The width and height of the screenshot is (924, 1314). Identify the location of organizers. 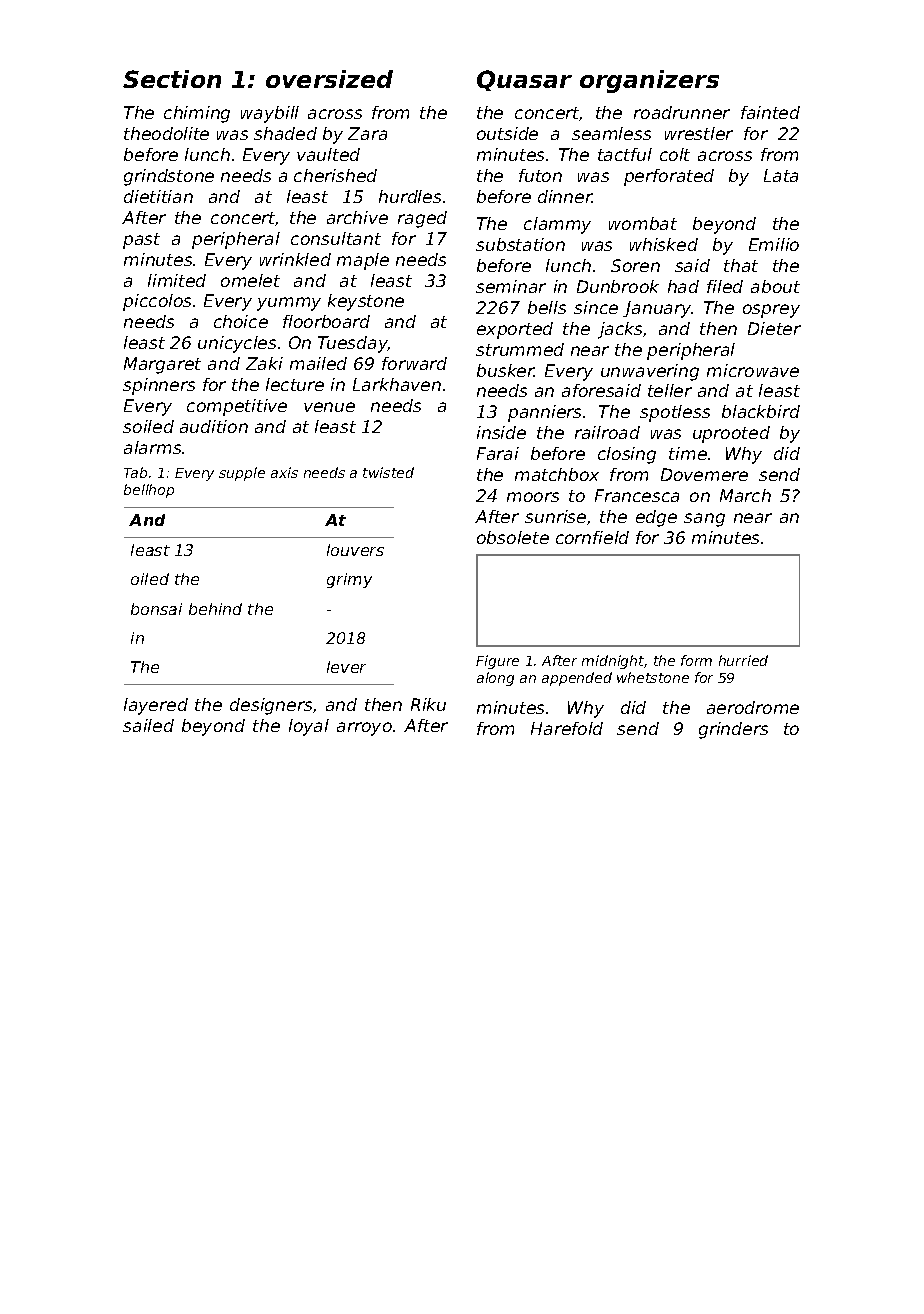
(649, 81).
